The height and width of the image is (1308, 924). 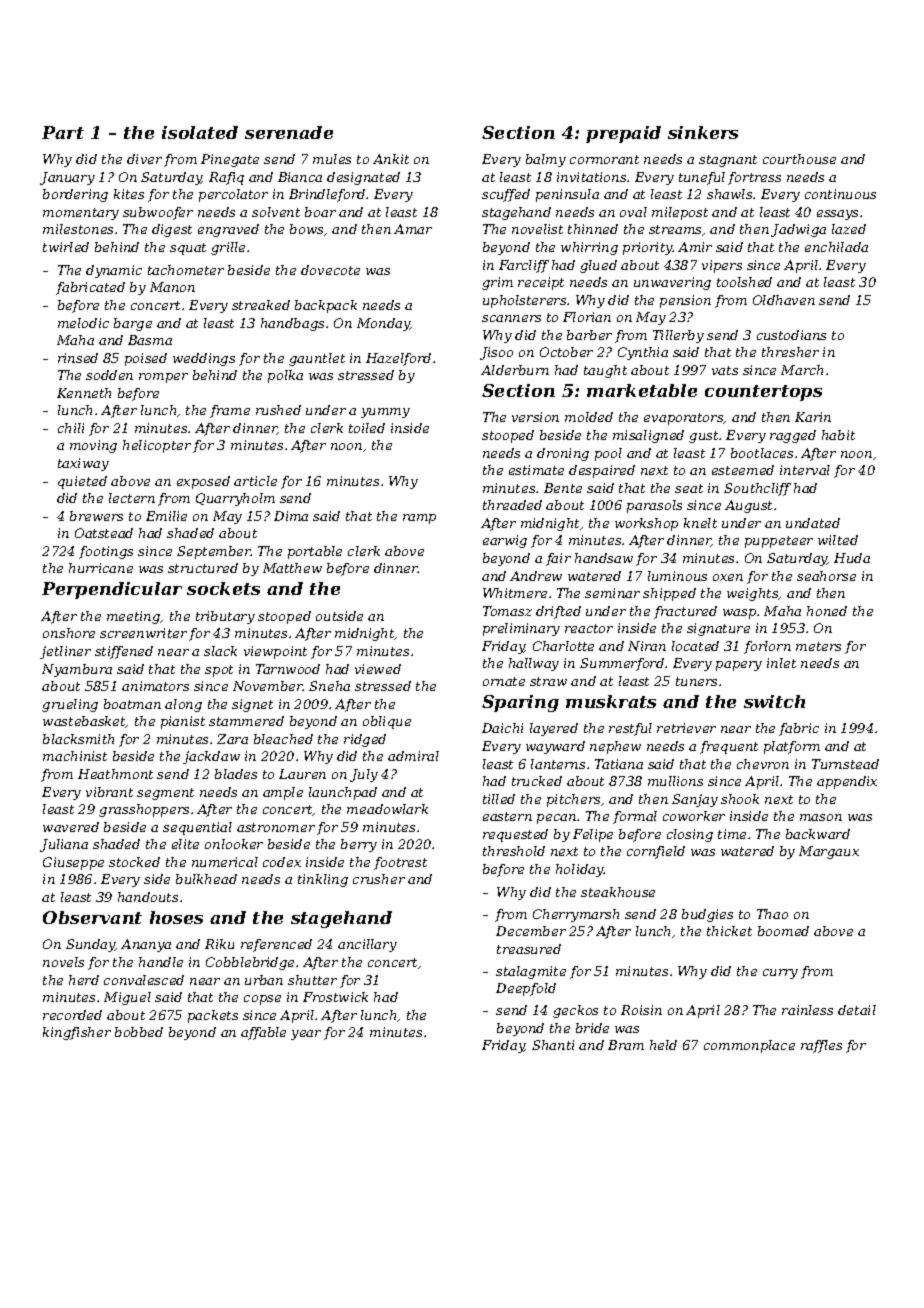 I want to click on crusher, so click(x=379, y=879).
